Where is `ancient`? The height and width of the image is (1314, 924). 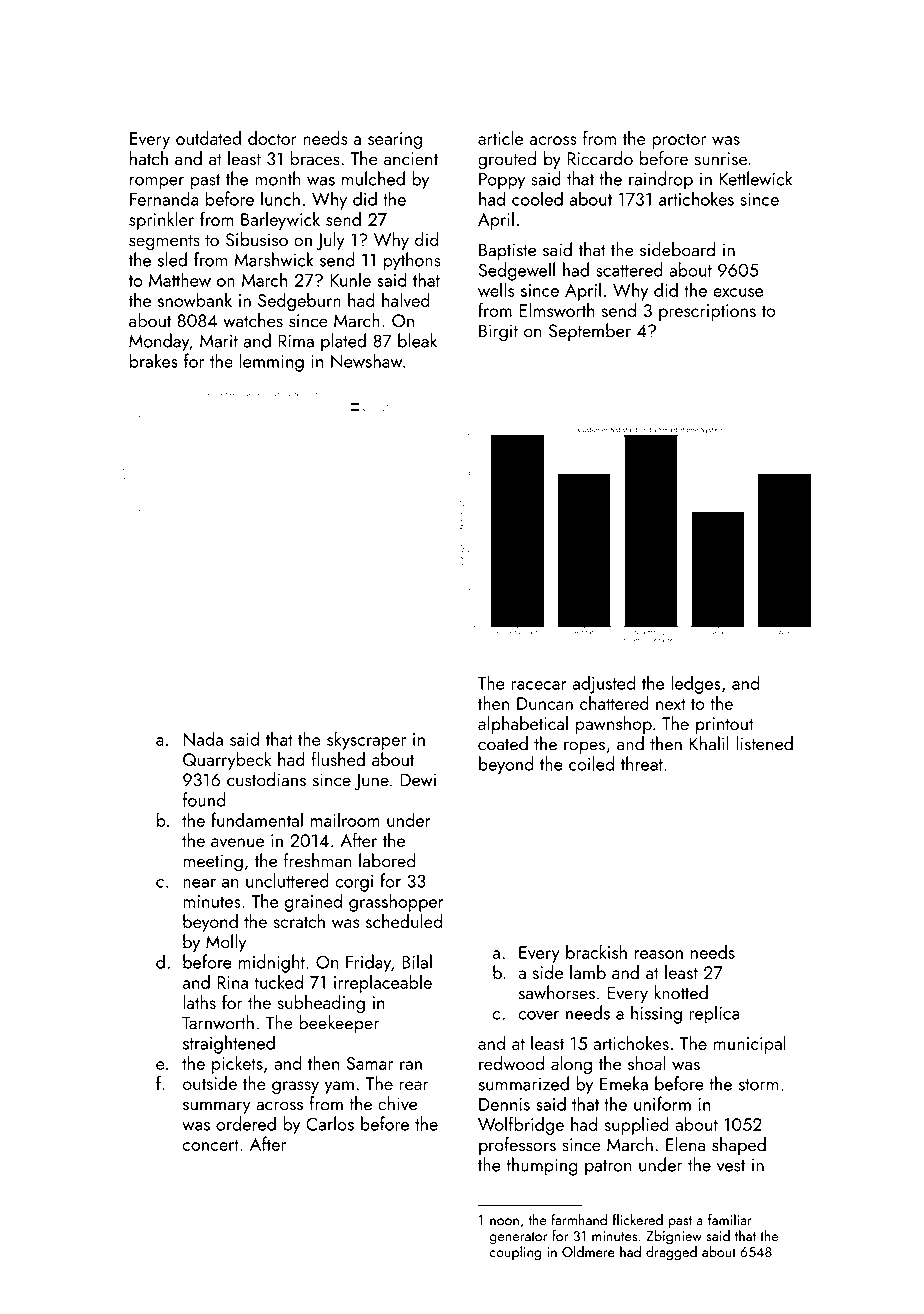 ancient is located at coordinates (411, 159).
